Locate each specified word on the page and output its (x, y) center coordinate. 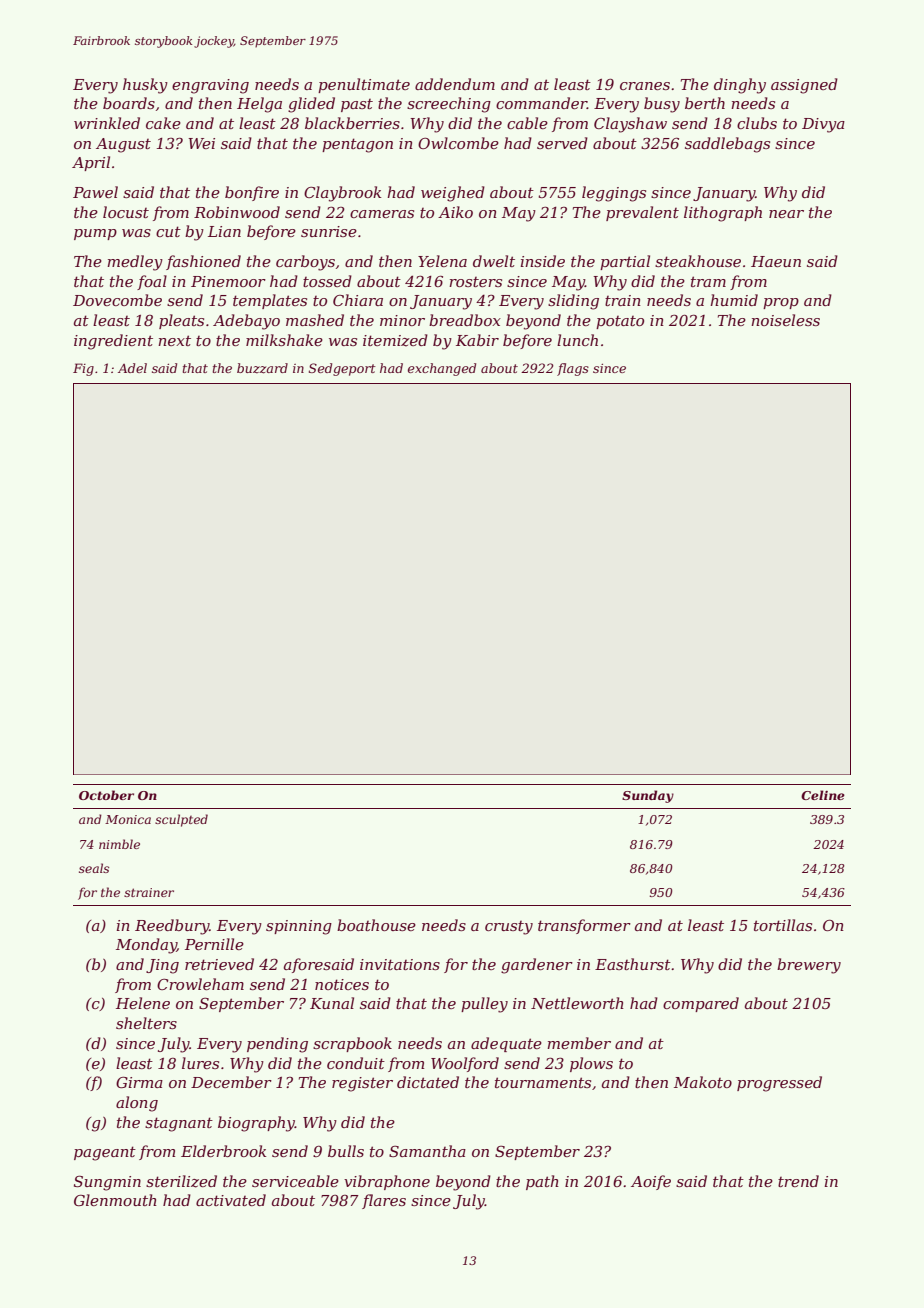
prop (781, 303)
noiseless (785, 320)
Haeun (776, 261)
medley (135, 263)
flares (384, 1201)
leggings (614, 194)
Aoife (651, 1182)
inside (543, 261)
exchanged (442, 369)
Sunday (648, 796)
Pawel (95, 192)
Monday (146, 946)
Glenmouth (115, 1200)
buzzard (262, 368)
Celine (823, 795)
